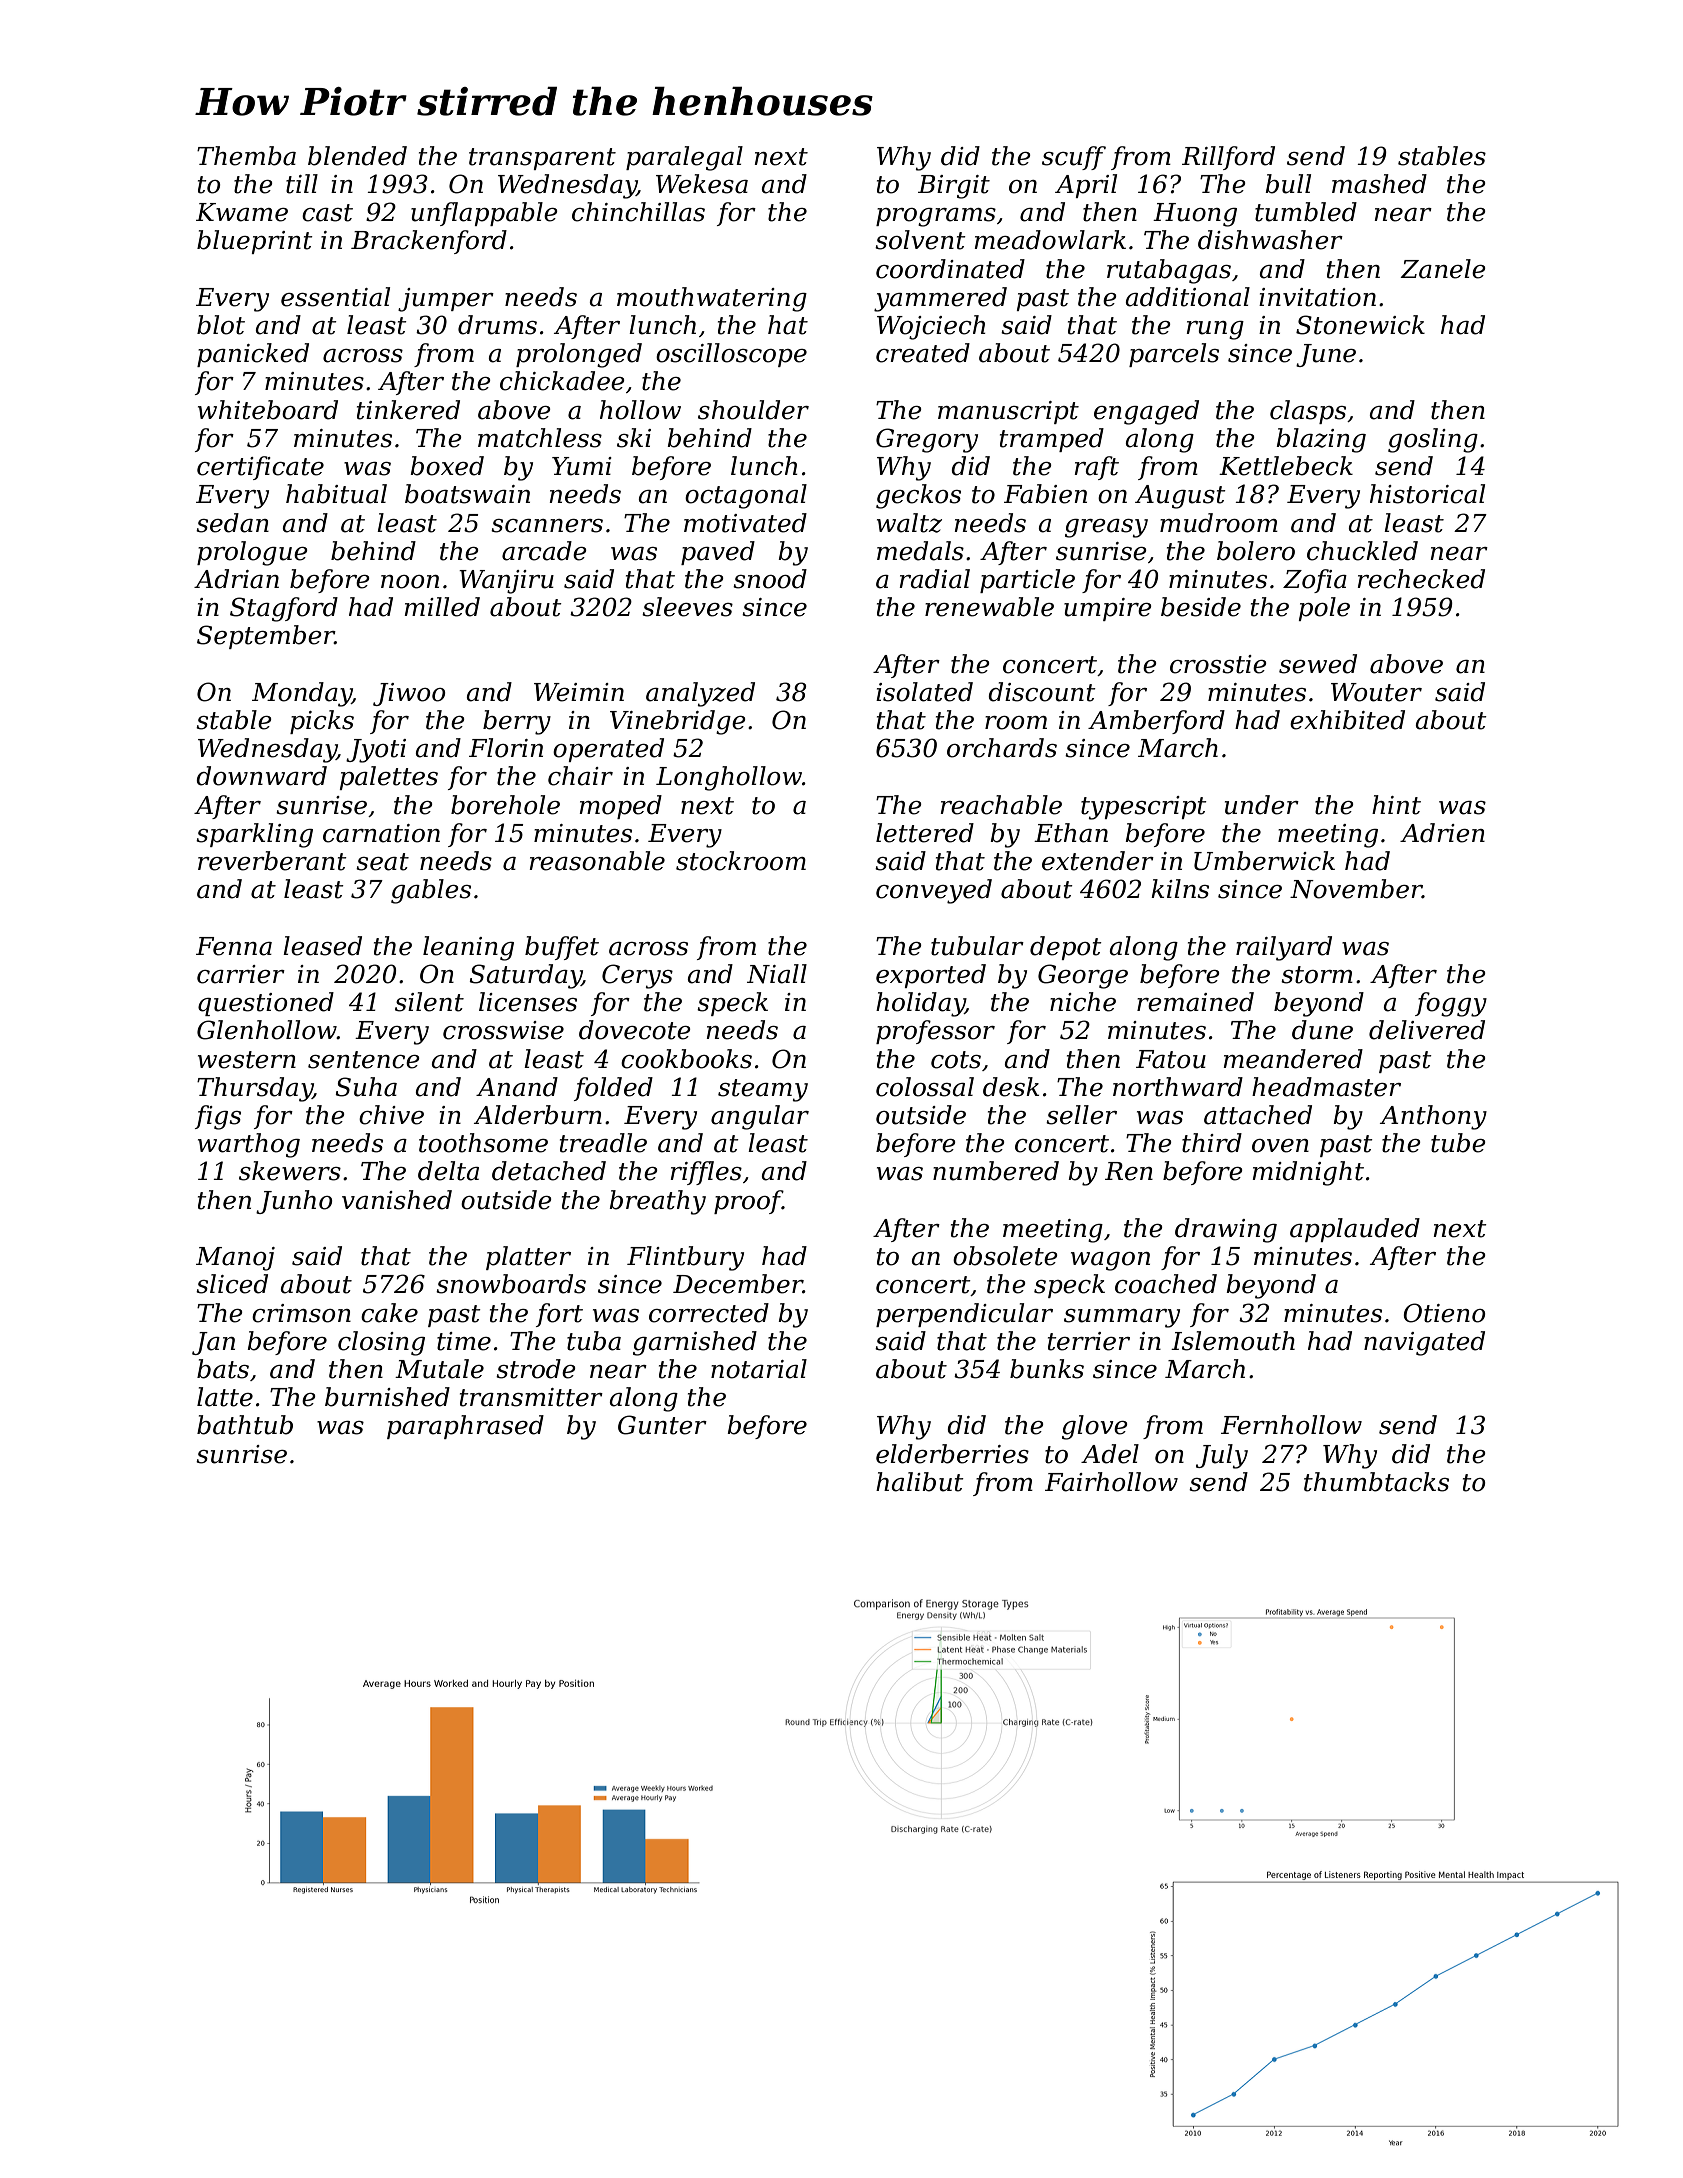 This page has width=1683, height=2178. I want to click on mashed, so click(1379, 184).
